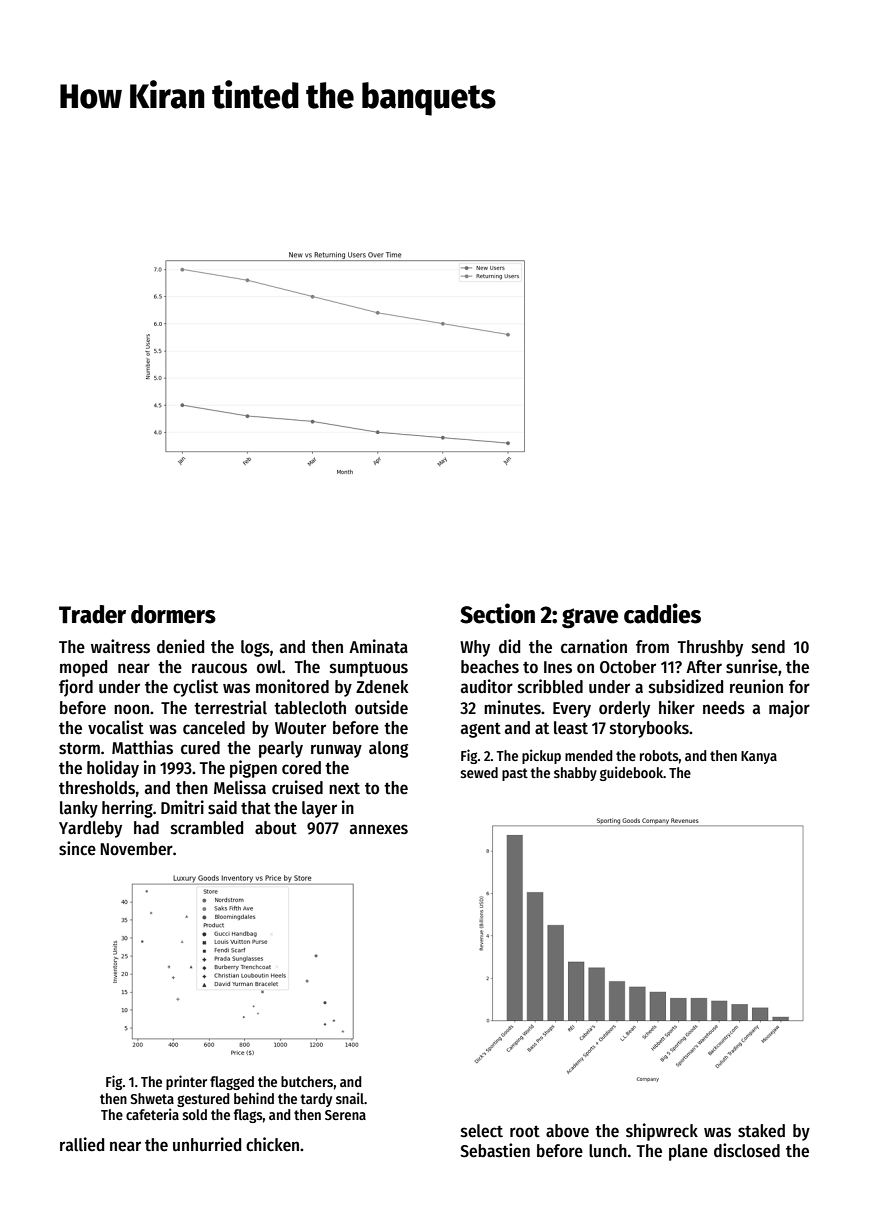  Describe the element at coordinates (590, 618) in the page. I see `grave` at that location.
